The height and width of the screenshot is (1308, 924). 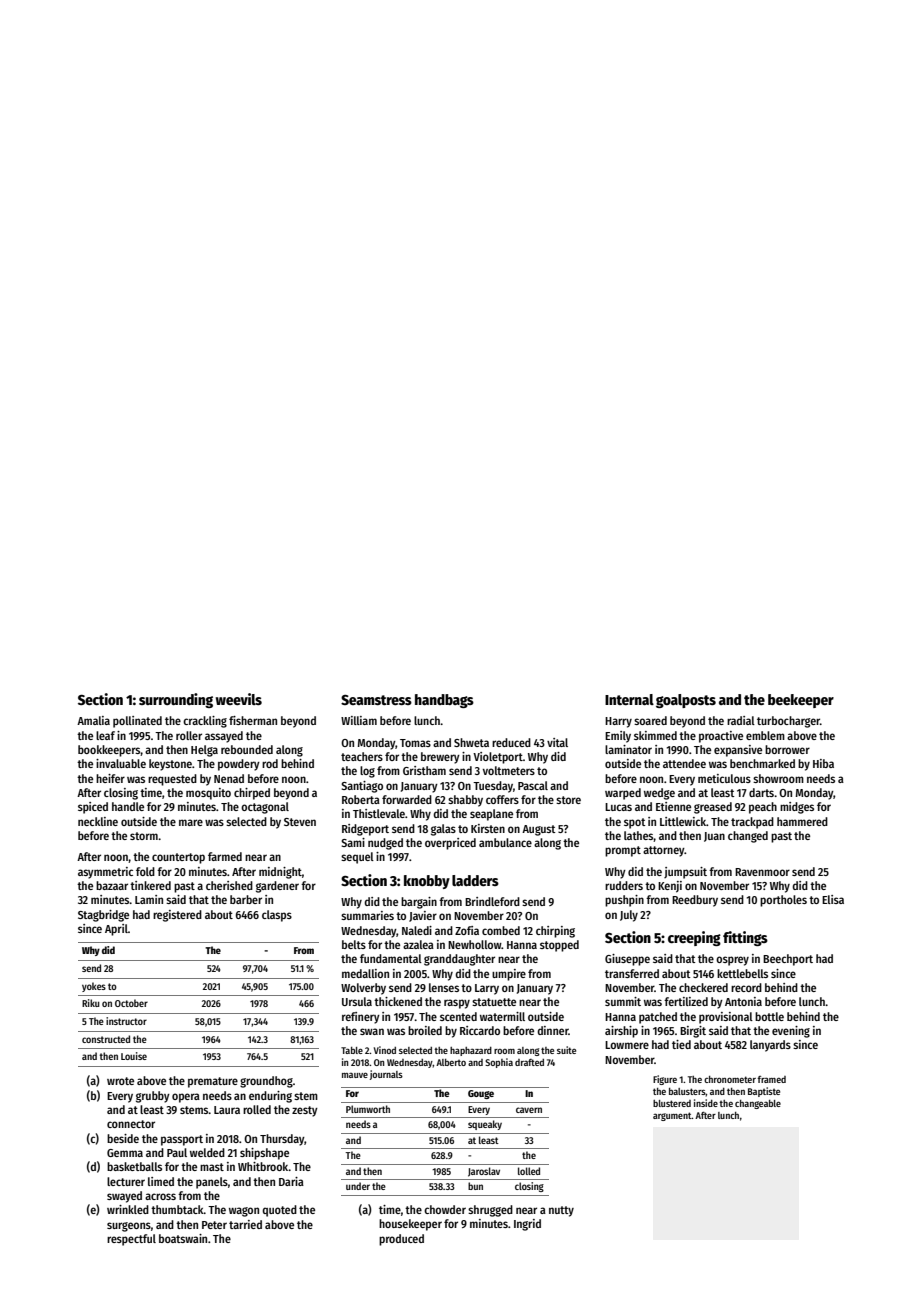 What do you see at coordinates (239, 765) in the screenshot?
I see `powdery` at bounding box center [239, 765].
